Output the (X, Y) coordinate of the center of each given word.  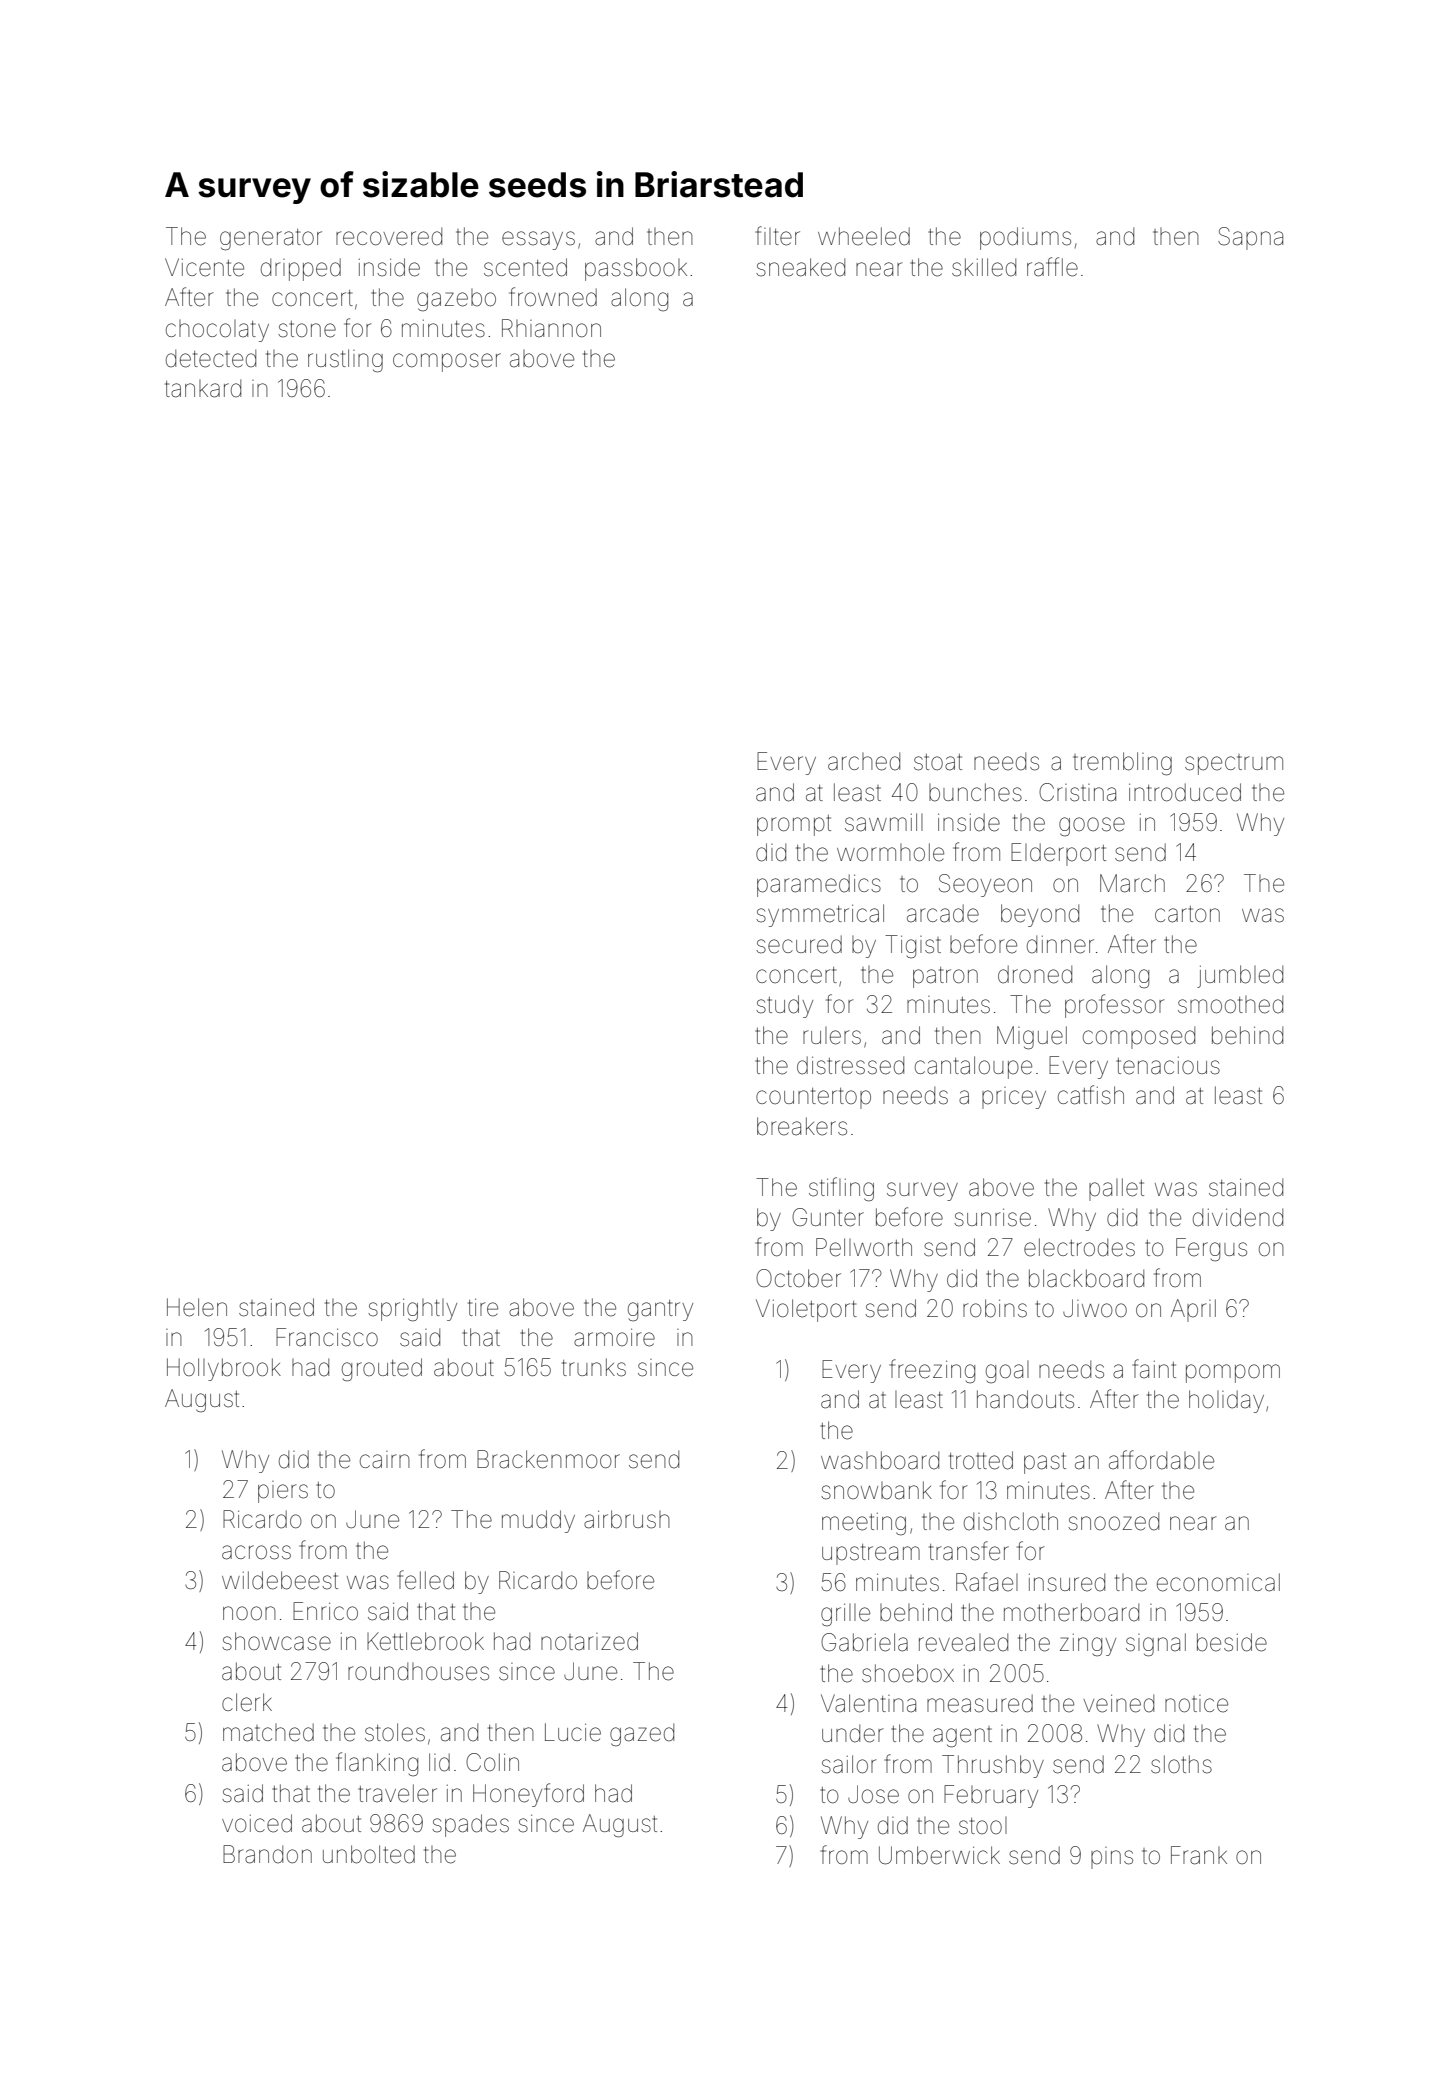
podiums (1025, 238)
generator (271, 240)
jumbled (1240, 976)
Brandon (267, 1854)
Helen (197, 1307)
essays (538, 240)
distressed (850, 1065)
